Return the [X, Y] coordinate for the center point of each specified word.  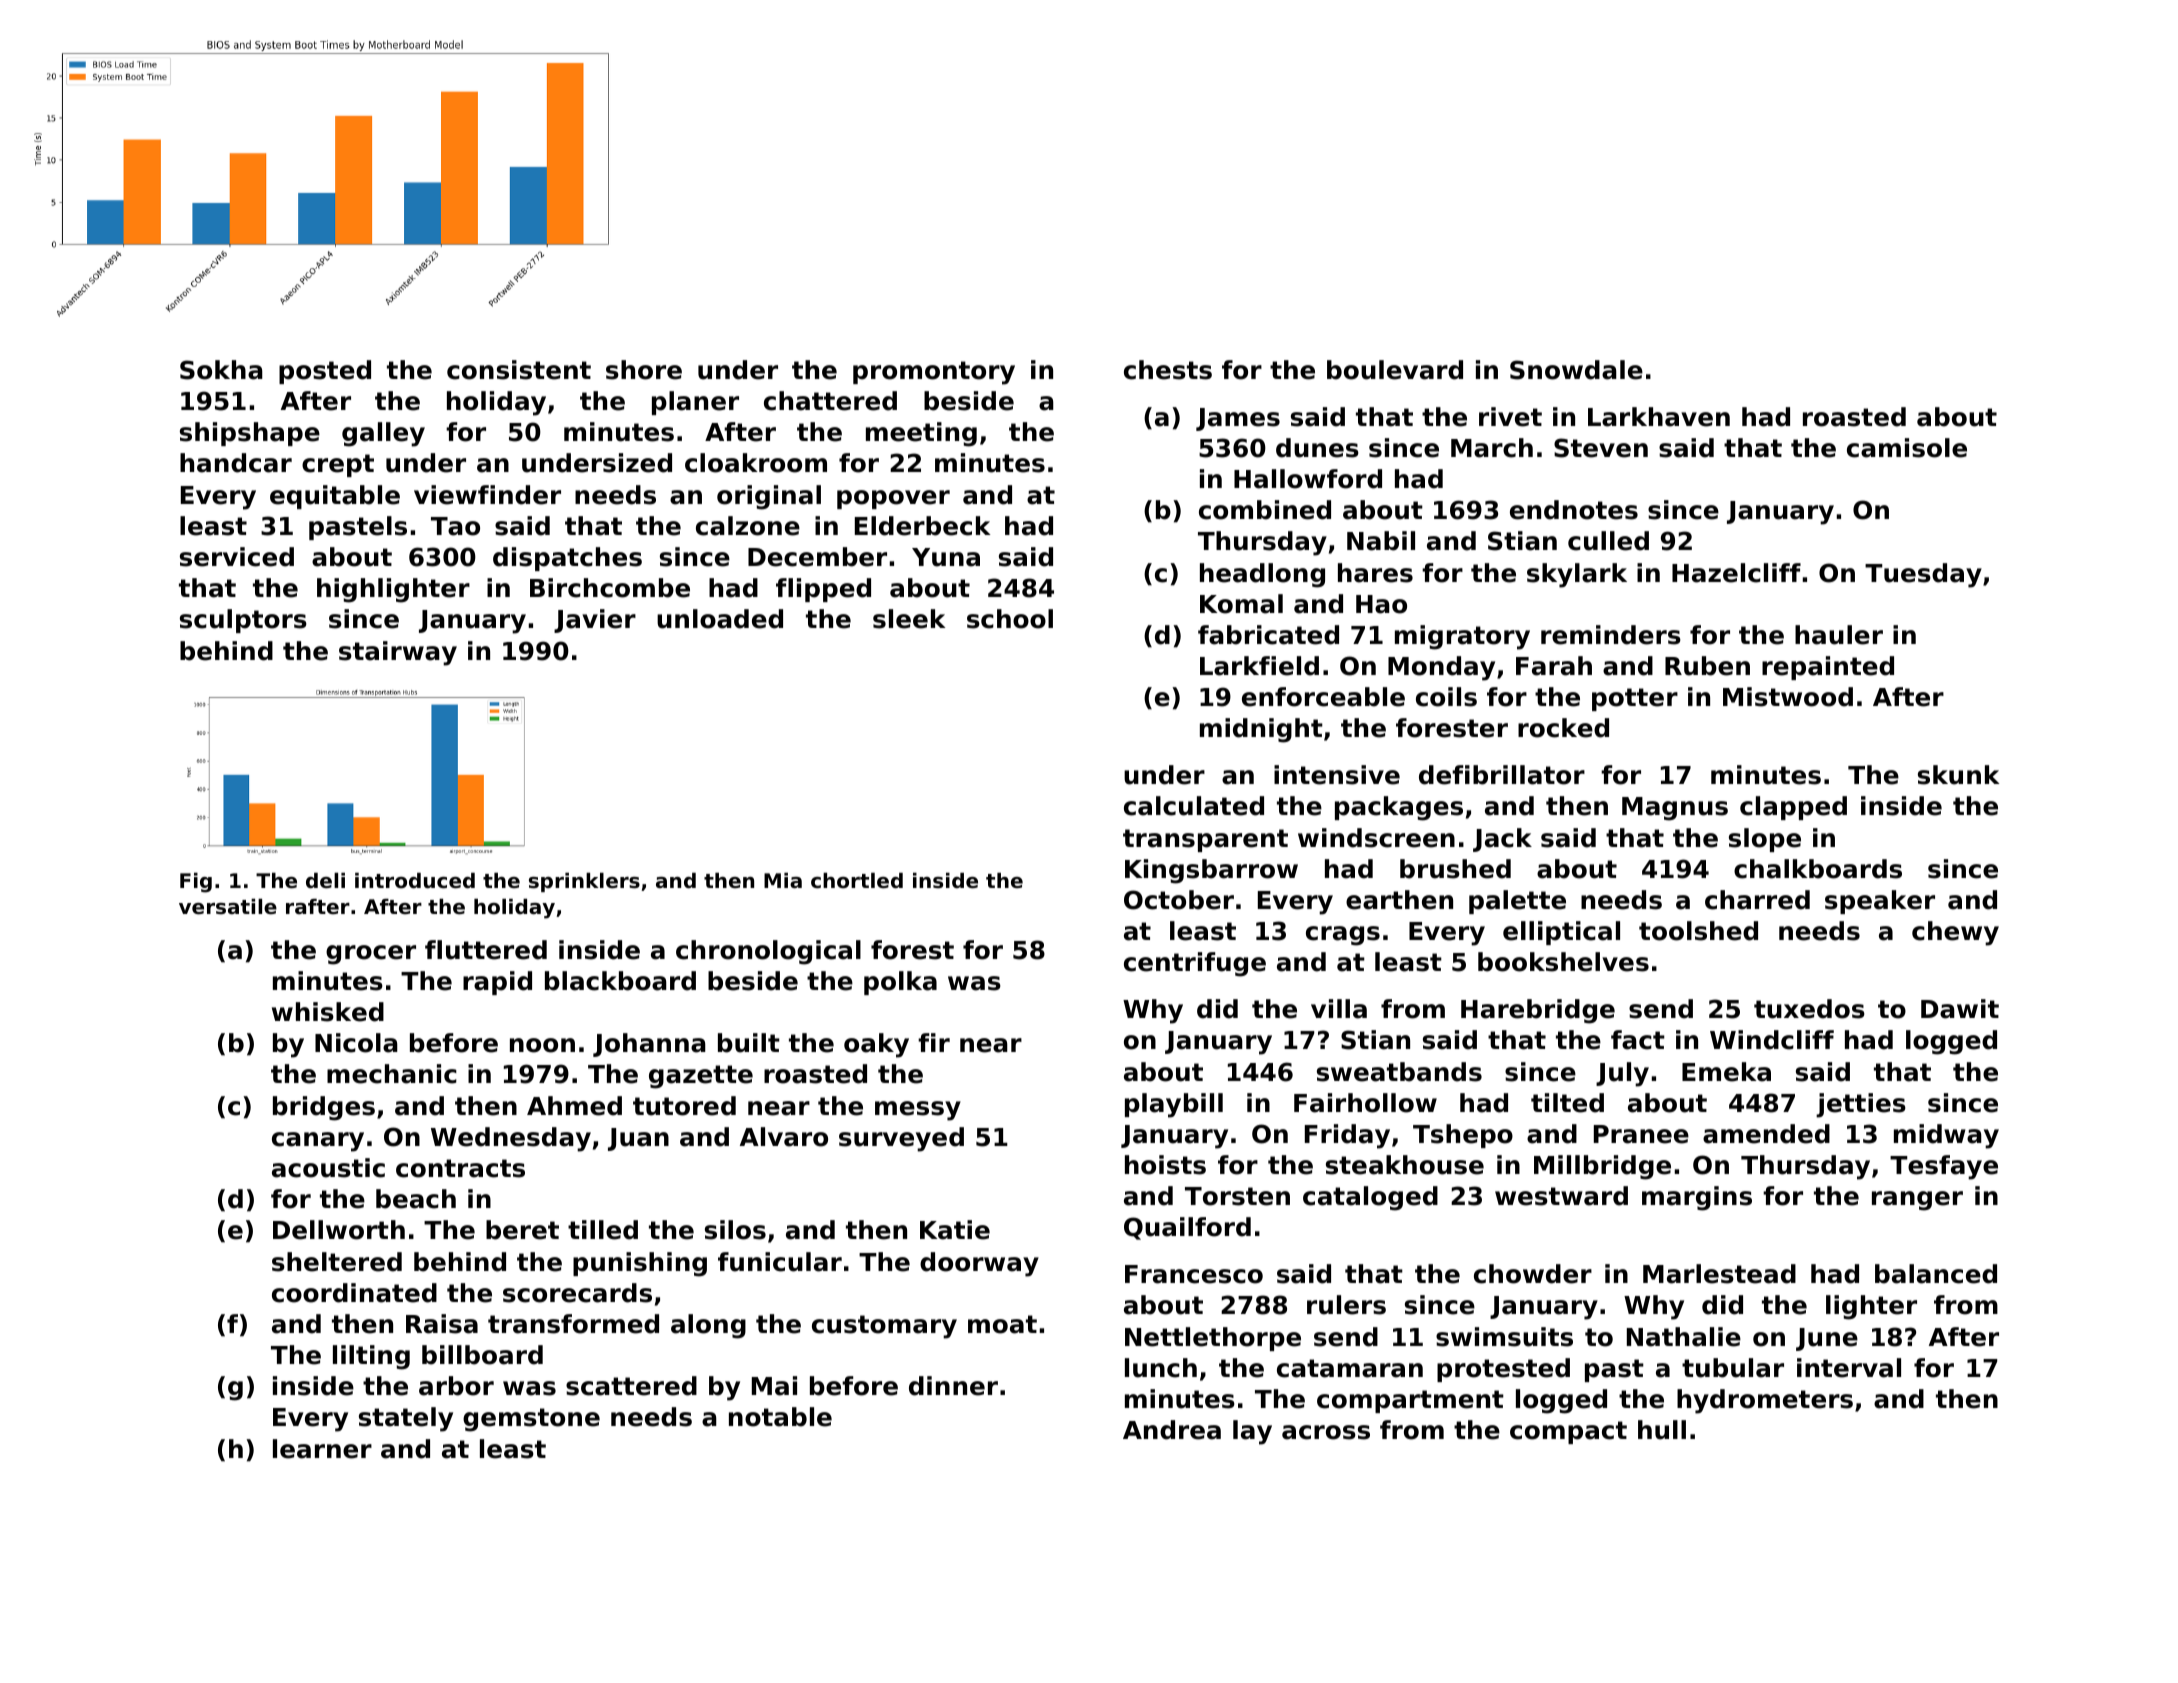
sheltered [337, 1262]
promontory [934, 373]
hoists [1165, 1165]
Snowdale [1576, 370]
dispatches [567, 559]
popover [893, 499]
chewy [1955, 933]
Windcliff [1772, 1040]
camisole [1907, 448]
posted [325, 372]
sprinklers [584, 882]
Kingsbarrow [1211, 871]
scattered [631, 1386]
